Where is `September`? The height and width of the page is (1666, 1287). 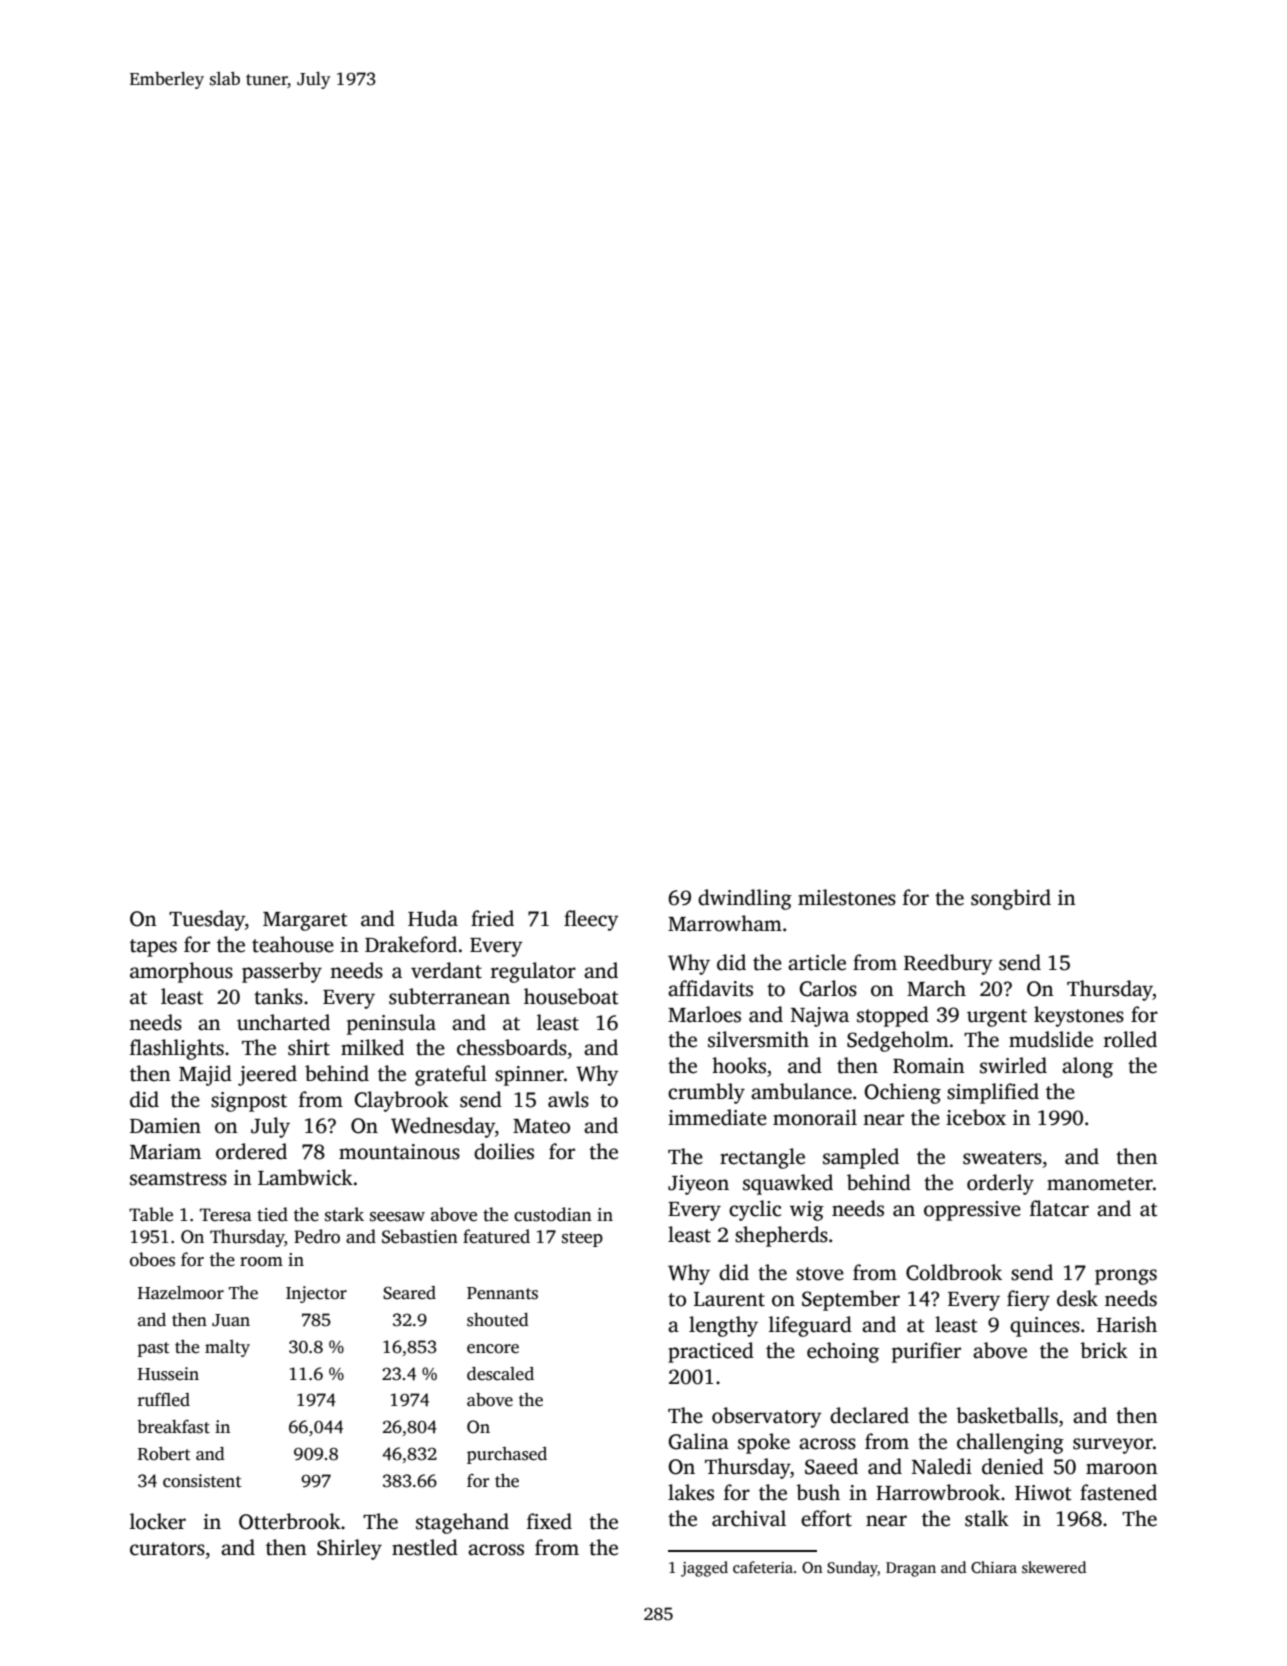
September is located at coordinates (851, 1300).
